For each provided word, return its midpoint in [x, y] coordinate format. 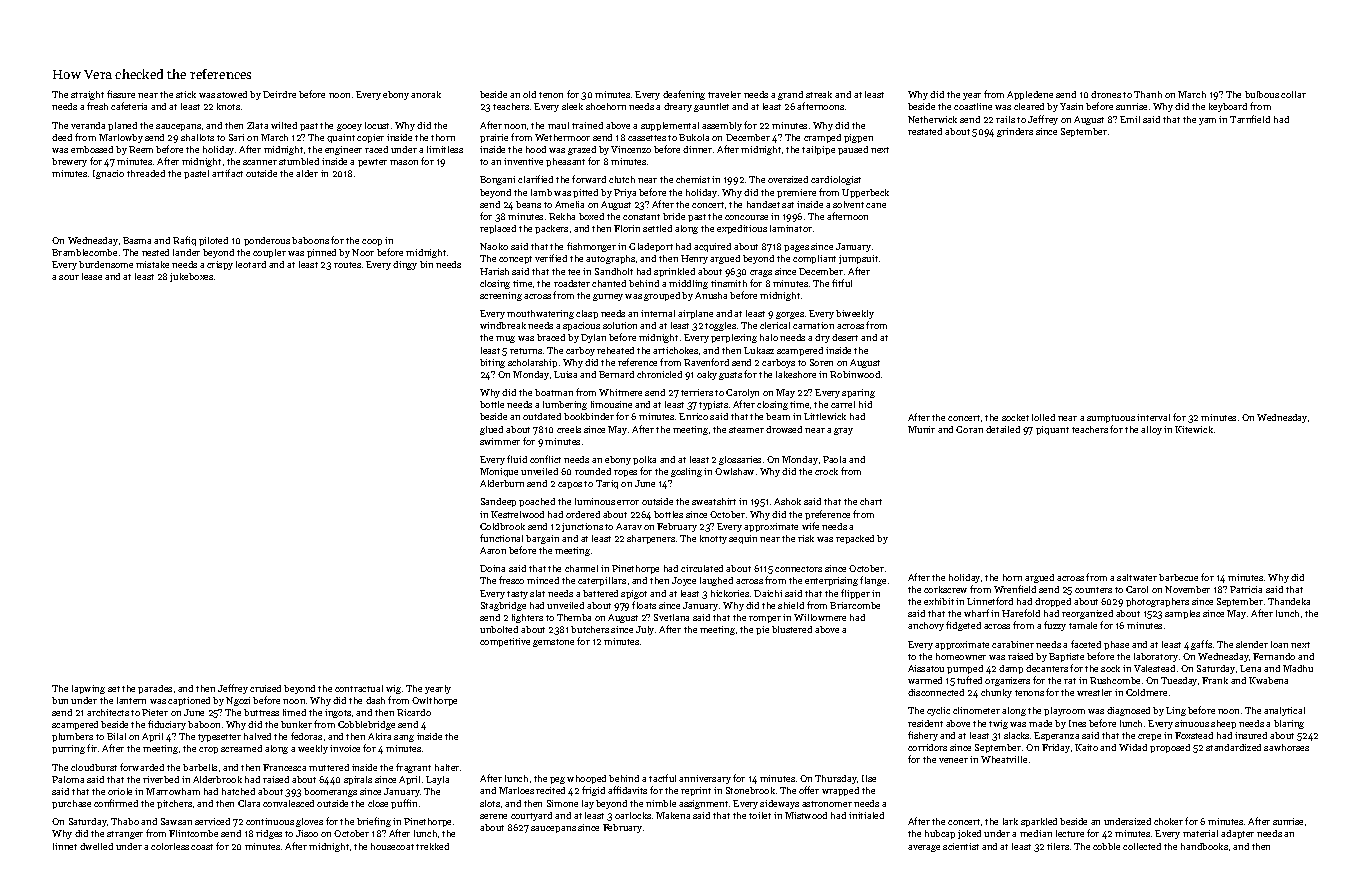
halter [447, 767]
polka [644, 460]
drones [1106, 94]
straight [87, 95]
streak [819, 94]
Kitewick [1194, 429]
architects [108, 712]
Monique [499, 472]
